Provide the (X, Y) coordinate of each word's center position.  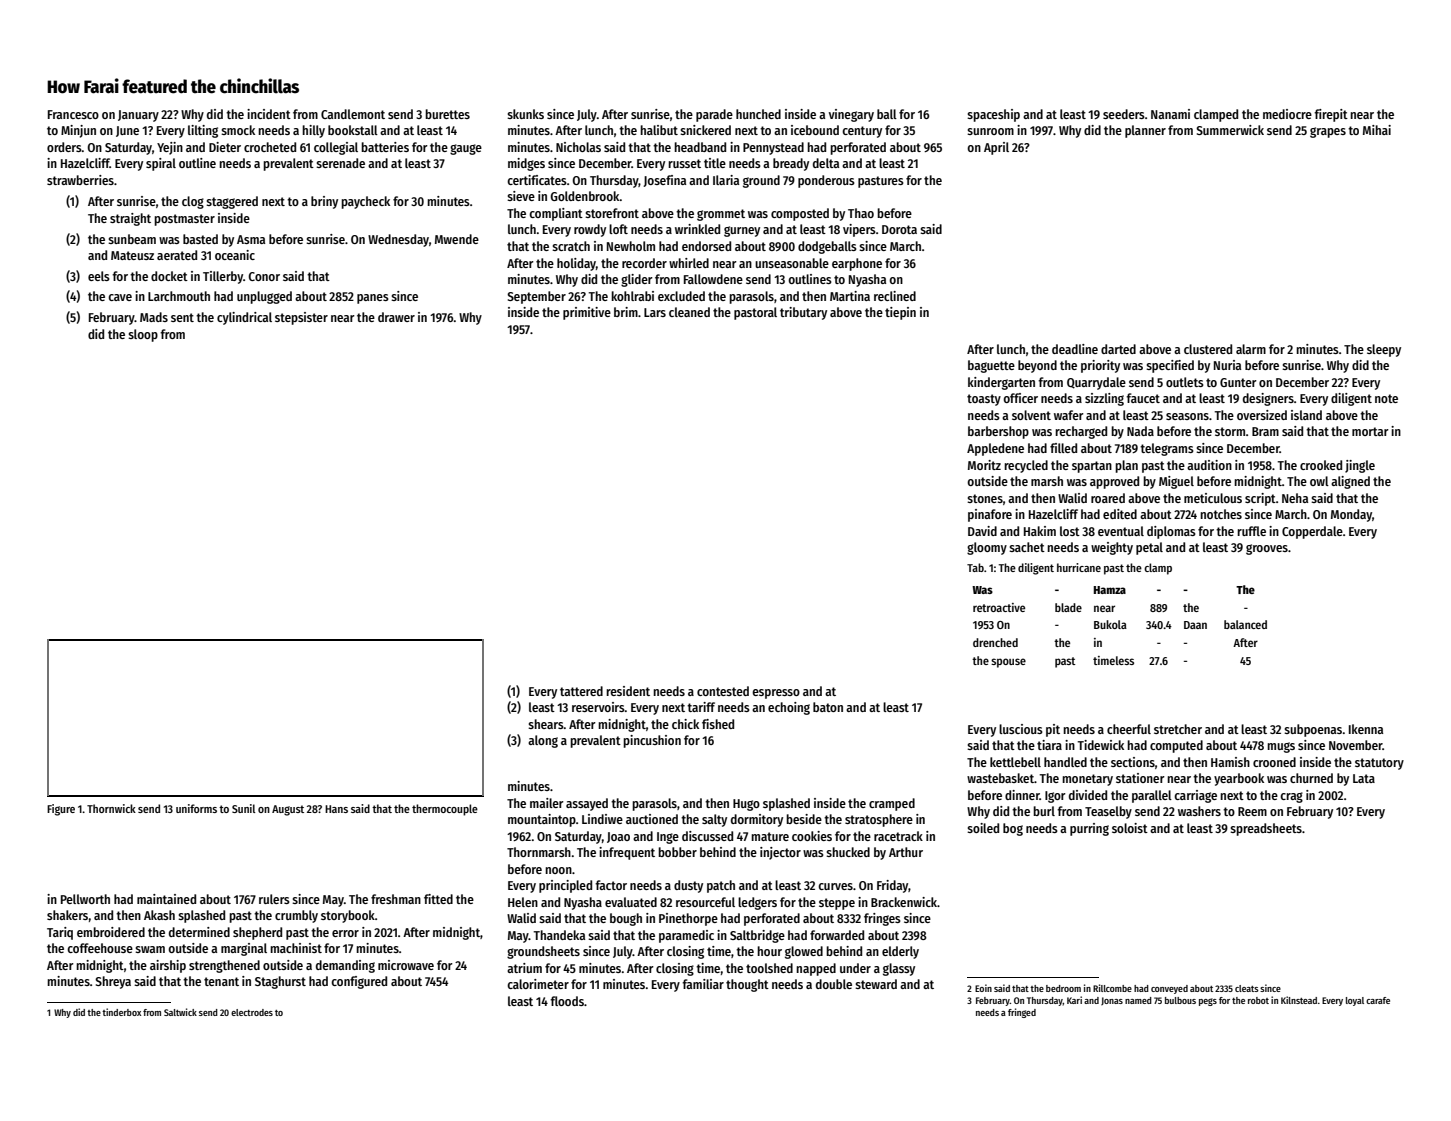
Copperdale (1312, 532)
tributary (803, 313)
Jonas (1112, 1001)
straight (130, 219)
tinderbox (121, 1012)
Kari (1074, 1000)
